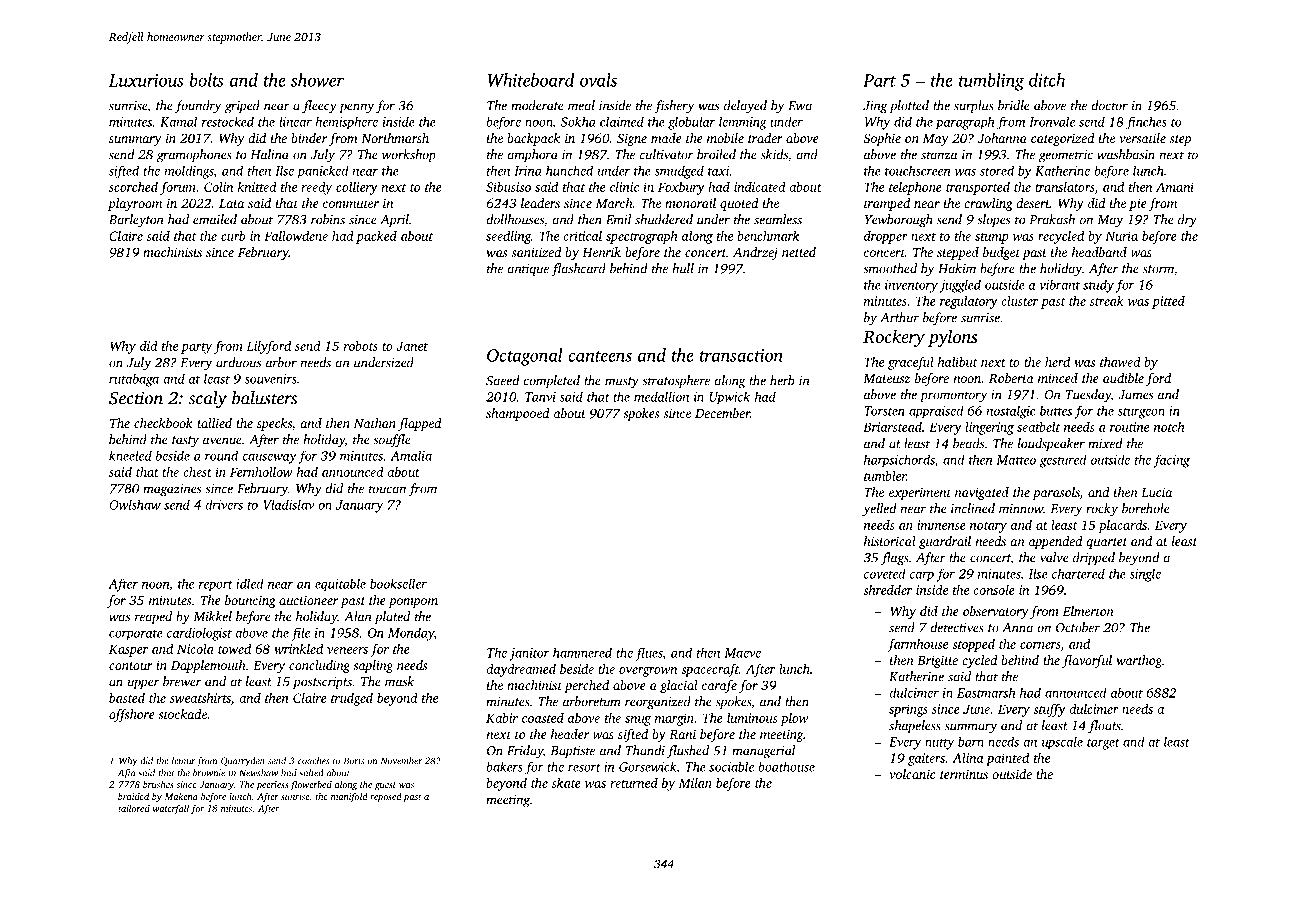 The height and width of the screenshot is (924, 1308). Describe the element at coordinates (994, 590) in the screenshot. I see `console` at that location.
